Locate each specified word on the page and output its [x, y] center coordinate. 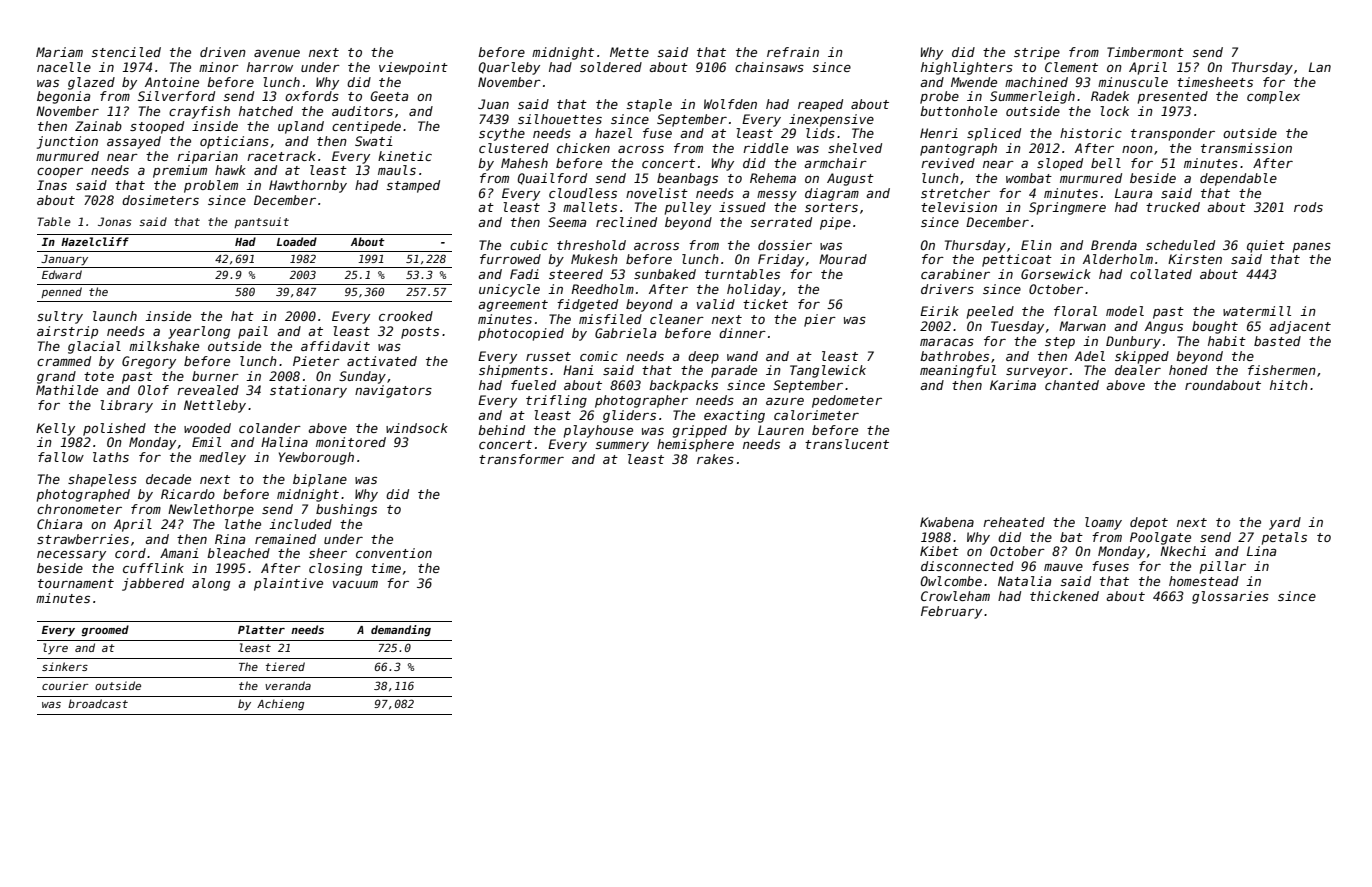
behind [501, 430]
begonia [63, 97]
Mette [629, 52]
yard [1285, 523]
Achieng [280, 704]
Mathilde [67, 390]
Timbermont [1145, 52]
